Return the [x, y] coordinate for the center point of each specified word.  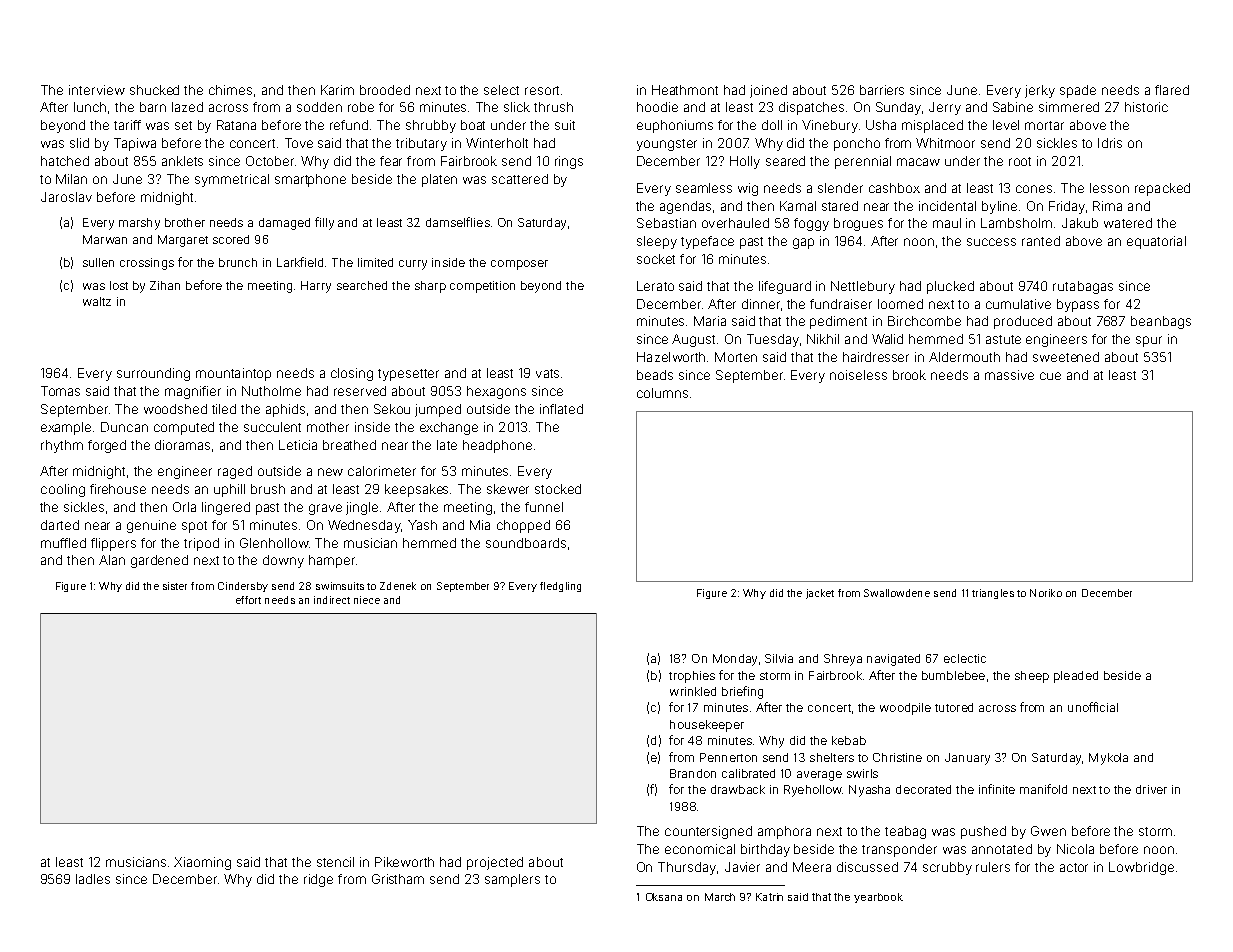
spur [1149, 341]
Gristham [398, 879]
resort [542, 90]
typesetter [408, 375]
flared [1172, 90]
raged [235, 472]
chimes [230, 90]
